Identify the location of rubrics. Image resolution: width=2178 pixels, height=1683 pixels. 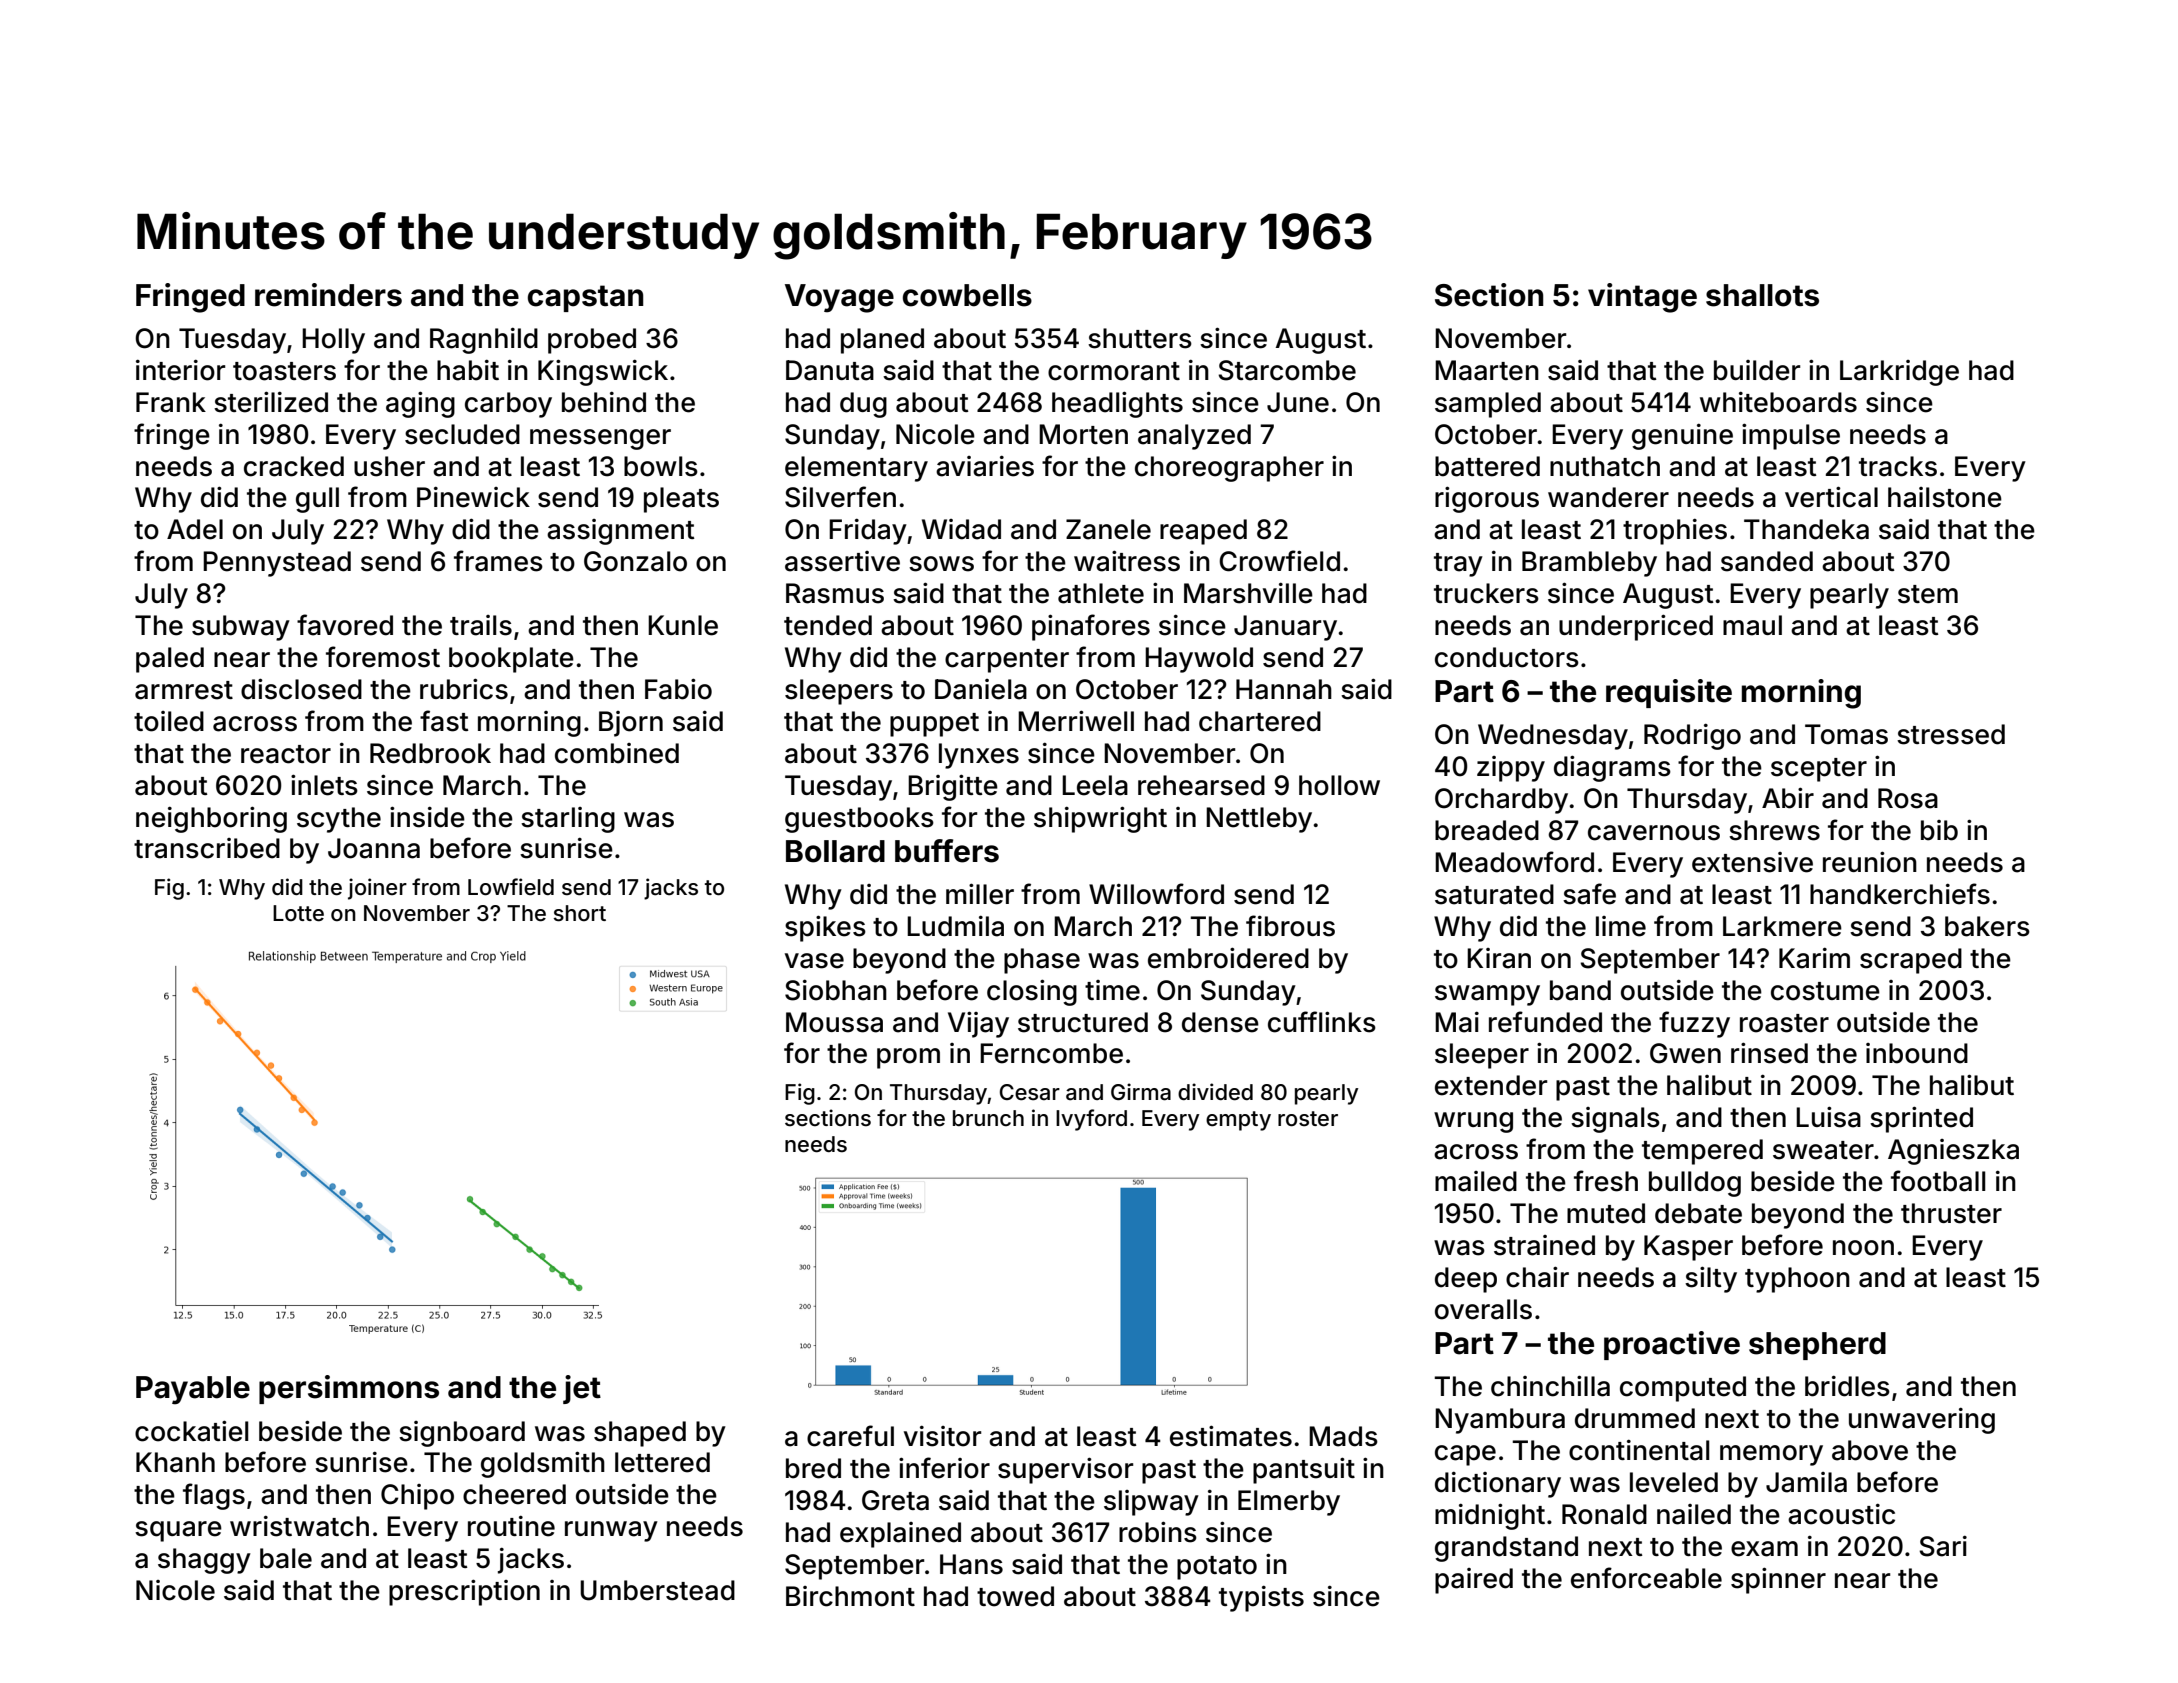
(464, 689).
